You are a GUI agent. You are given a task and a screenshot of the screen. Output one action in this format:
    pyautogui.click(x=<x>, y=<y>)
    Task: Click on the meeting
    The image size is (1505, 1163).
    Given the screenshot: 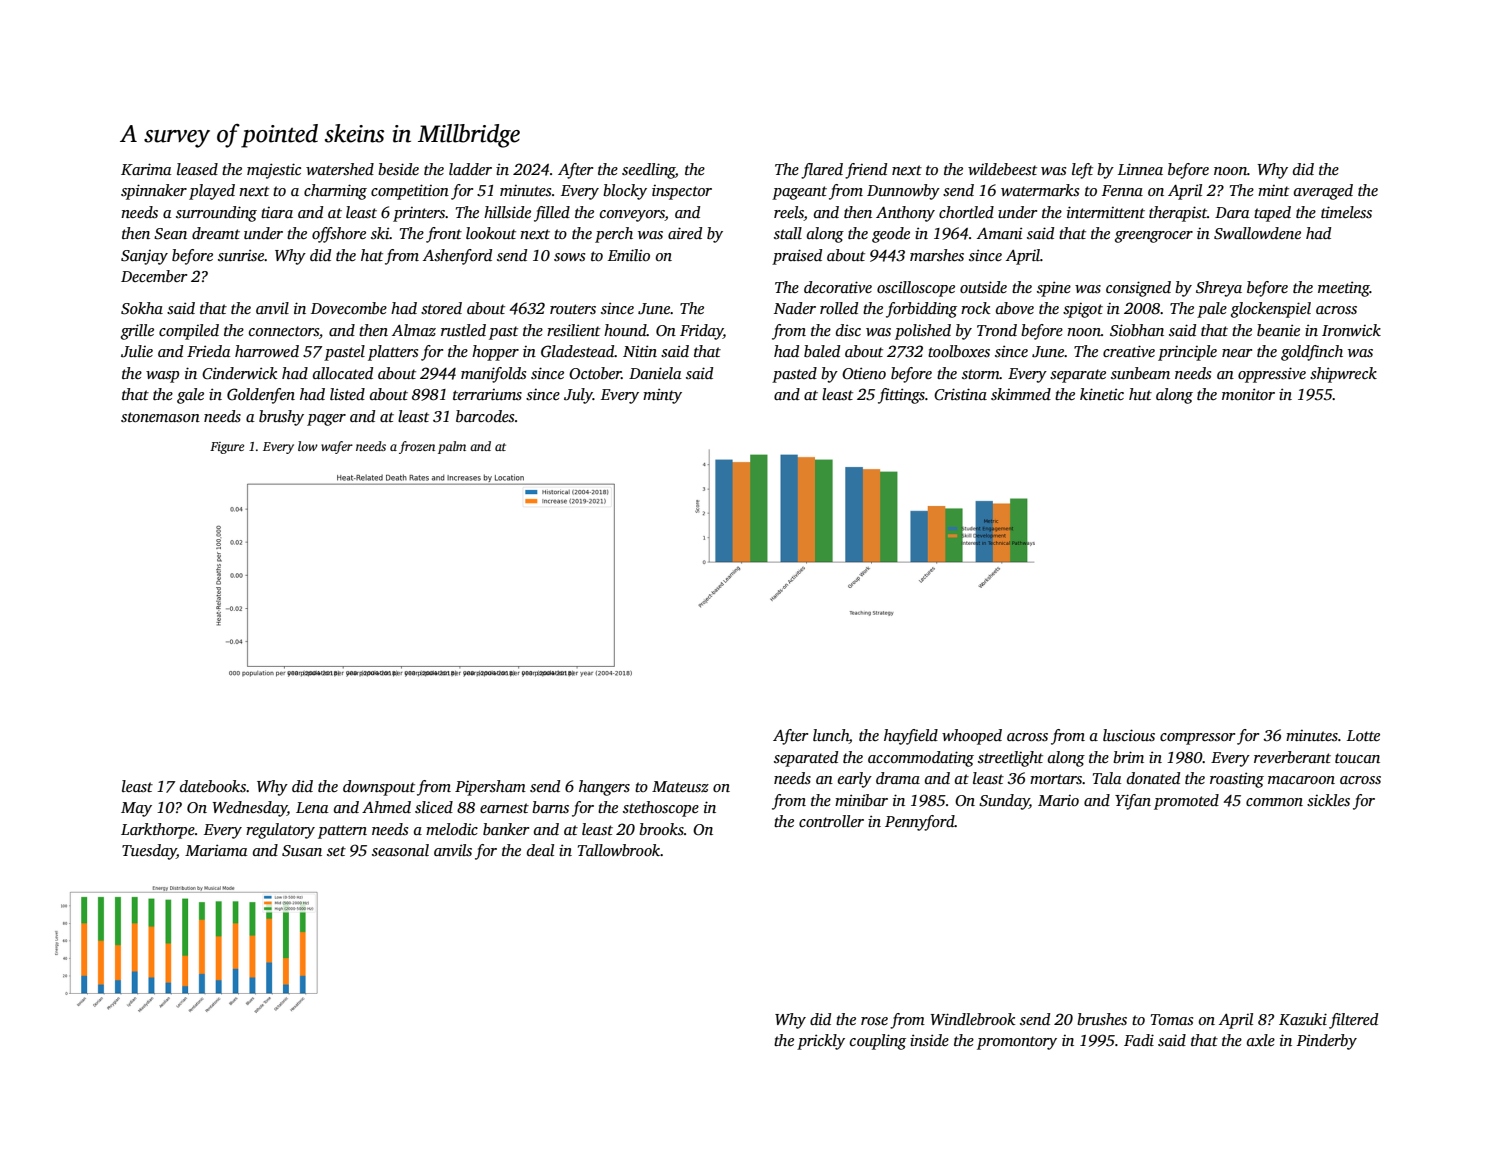 What is the action you would take?
    pyautogui.click(x=1344, y=289)
